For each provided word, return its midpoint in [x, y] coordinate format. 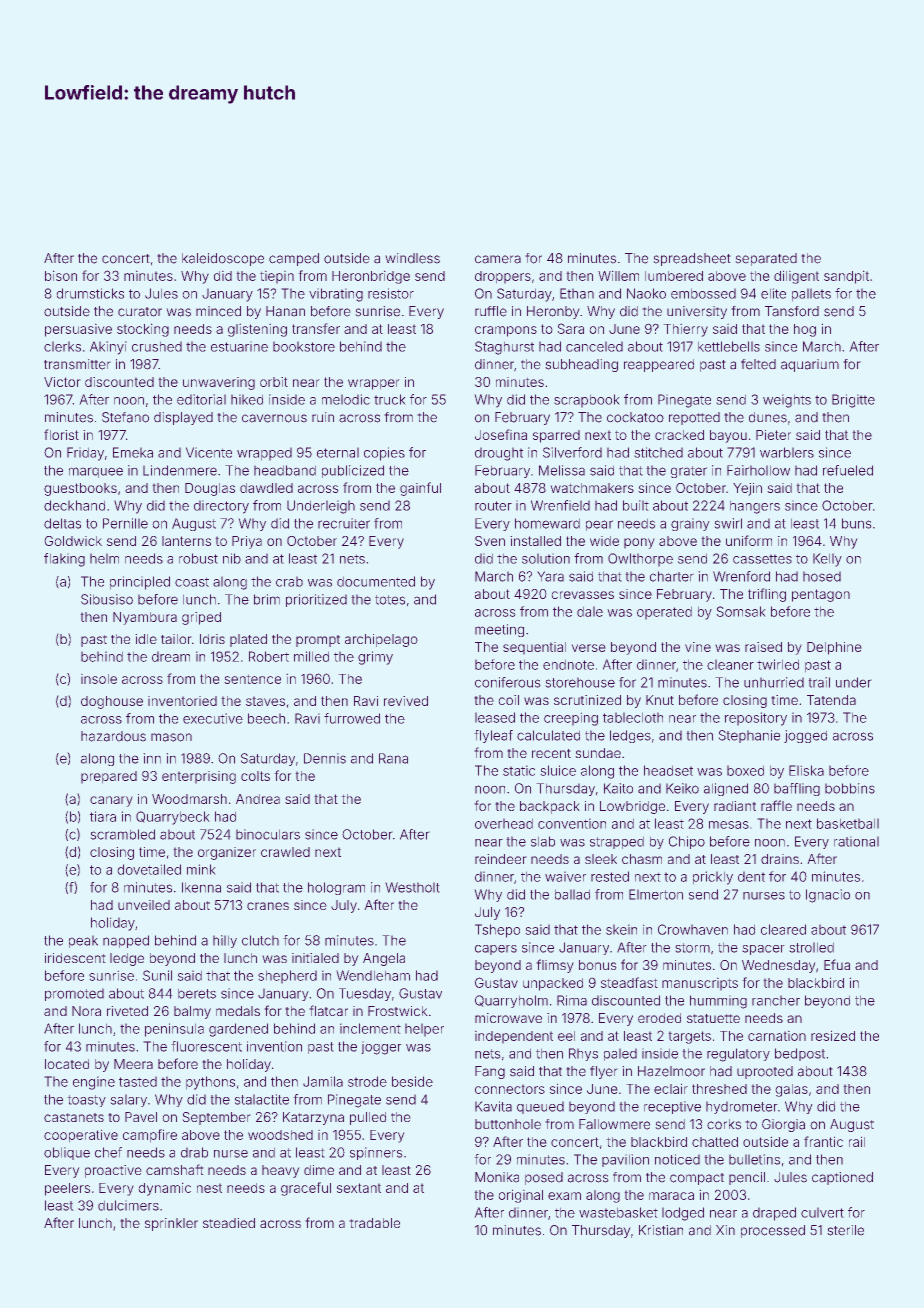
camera [498, 259]
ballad [572, 894]
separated [766, 259]
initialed [315, 958]
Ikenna [201, 887]
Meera [133, 1064]
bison [61, 275]
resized [833, 1035]
